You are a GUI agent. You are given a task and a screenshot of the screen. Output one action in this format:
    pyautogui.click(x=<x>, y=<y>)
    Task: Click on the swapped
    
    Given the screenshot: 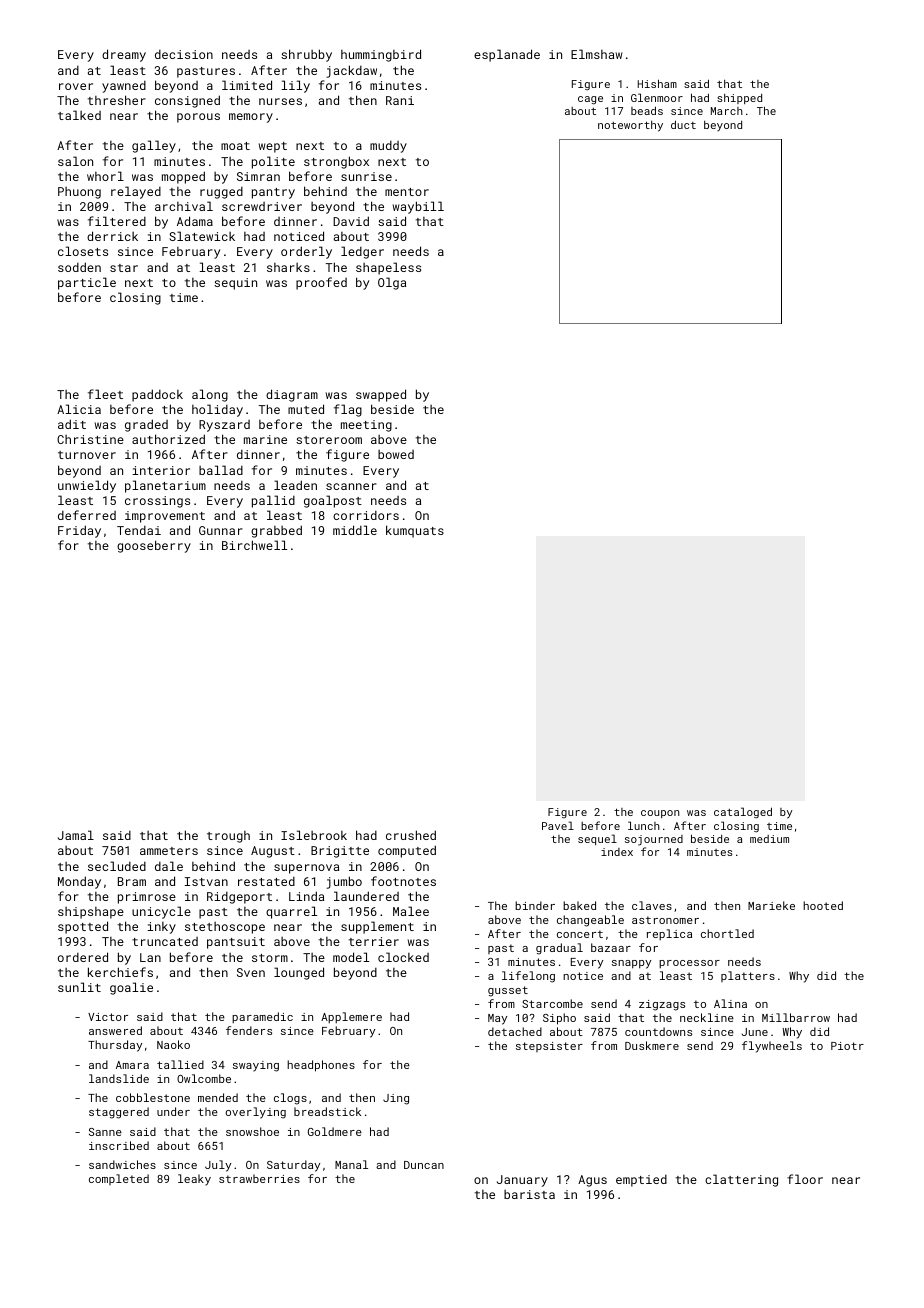 What is the action you would take?
    pyautogui.click(x=381, y=395)
